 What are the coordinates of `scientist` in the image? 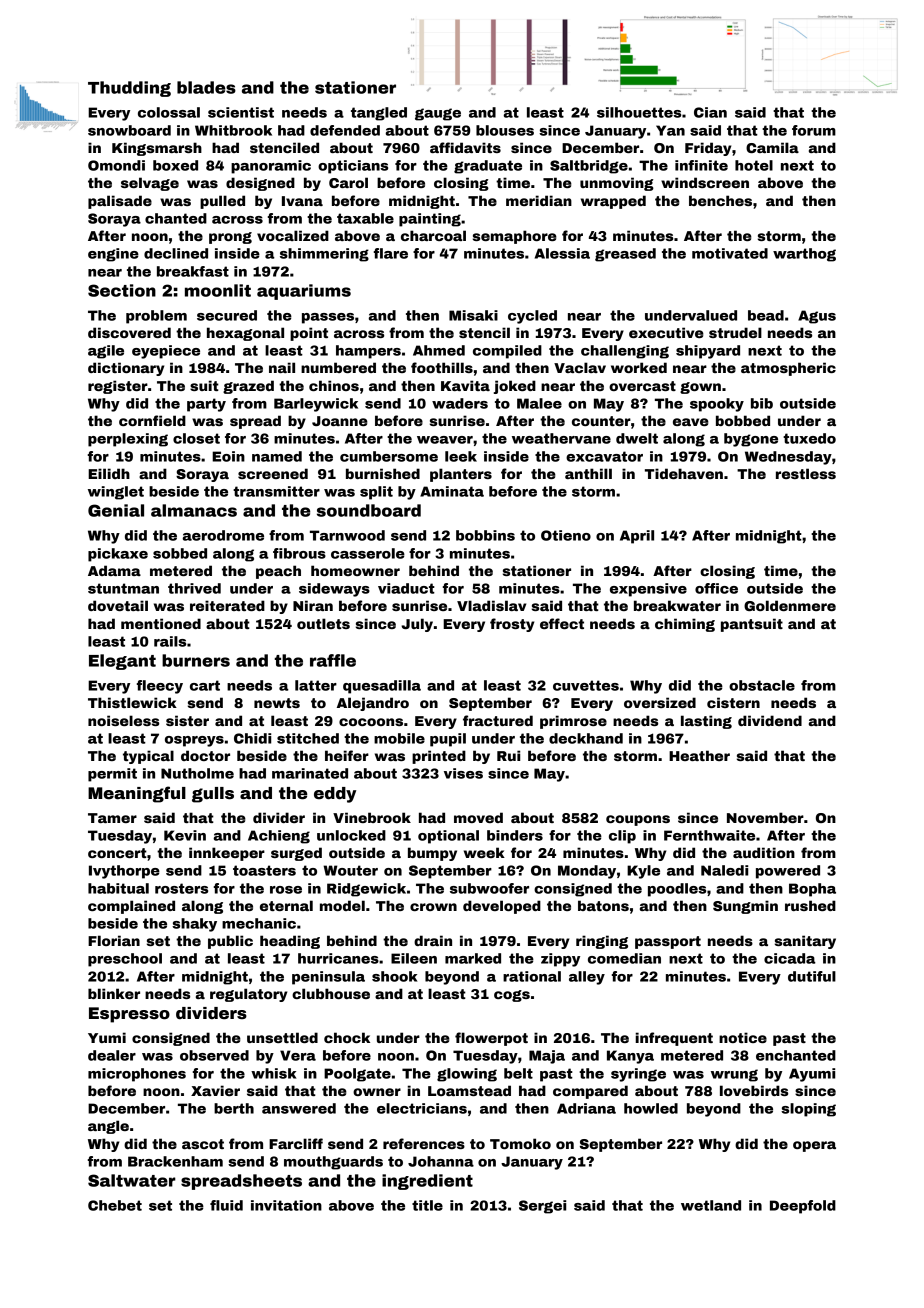 It's located at (241, 112).
